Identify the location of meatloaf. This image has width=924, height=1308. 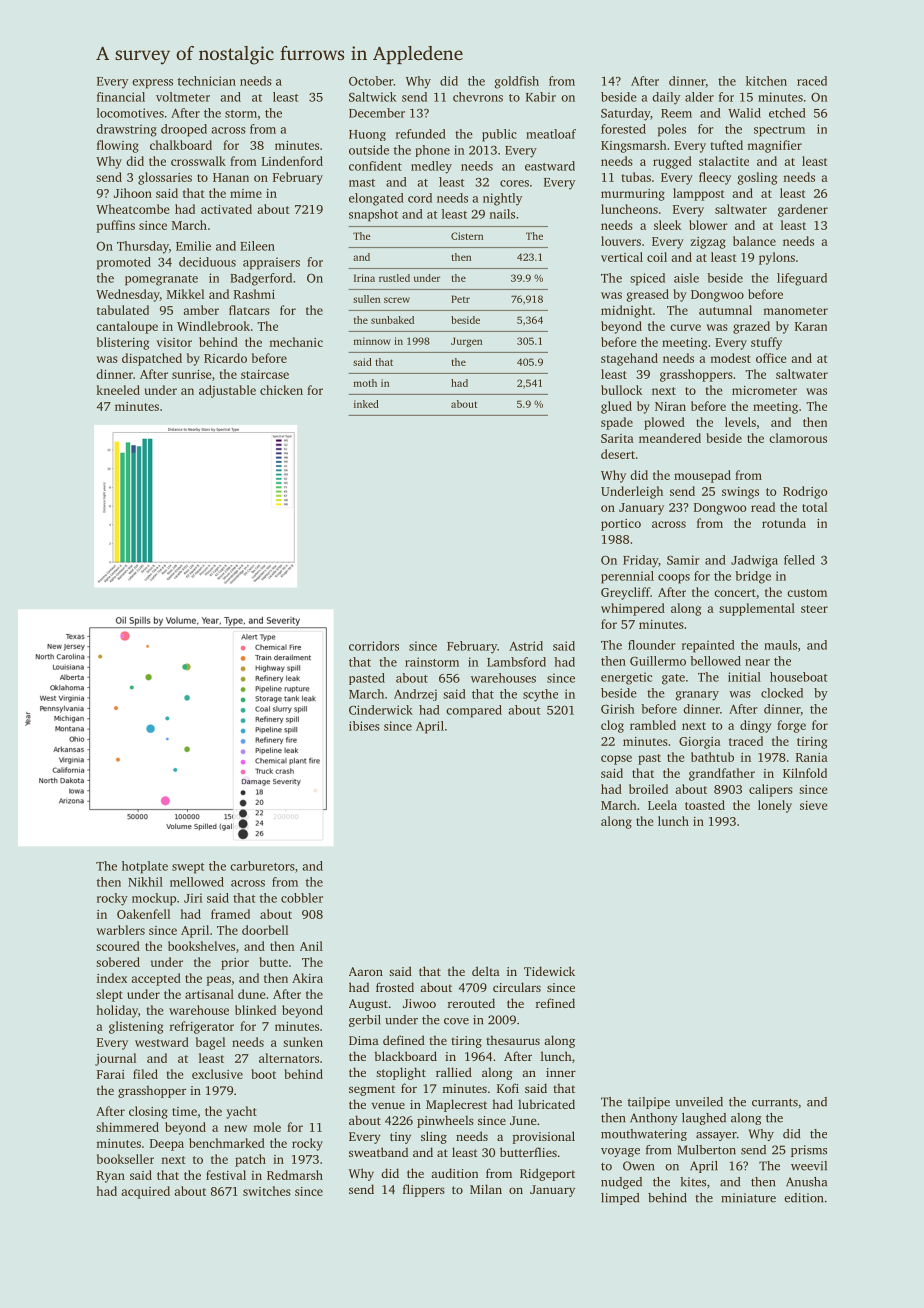
(551, 134).
